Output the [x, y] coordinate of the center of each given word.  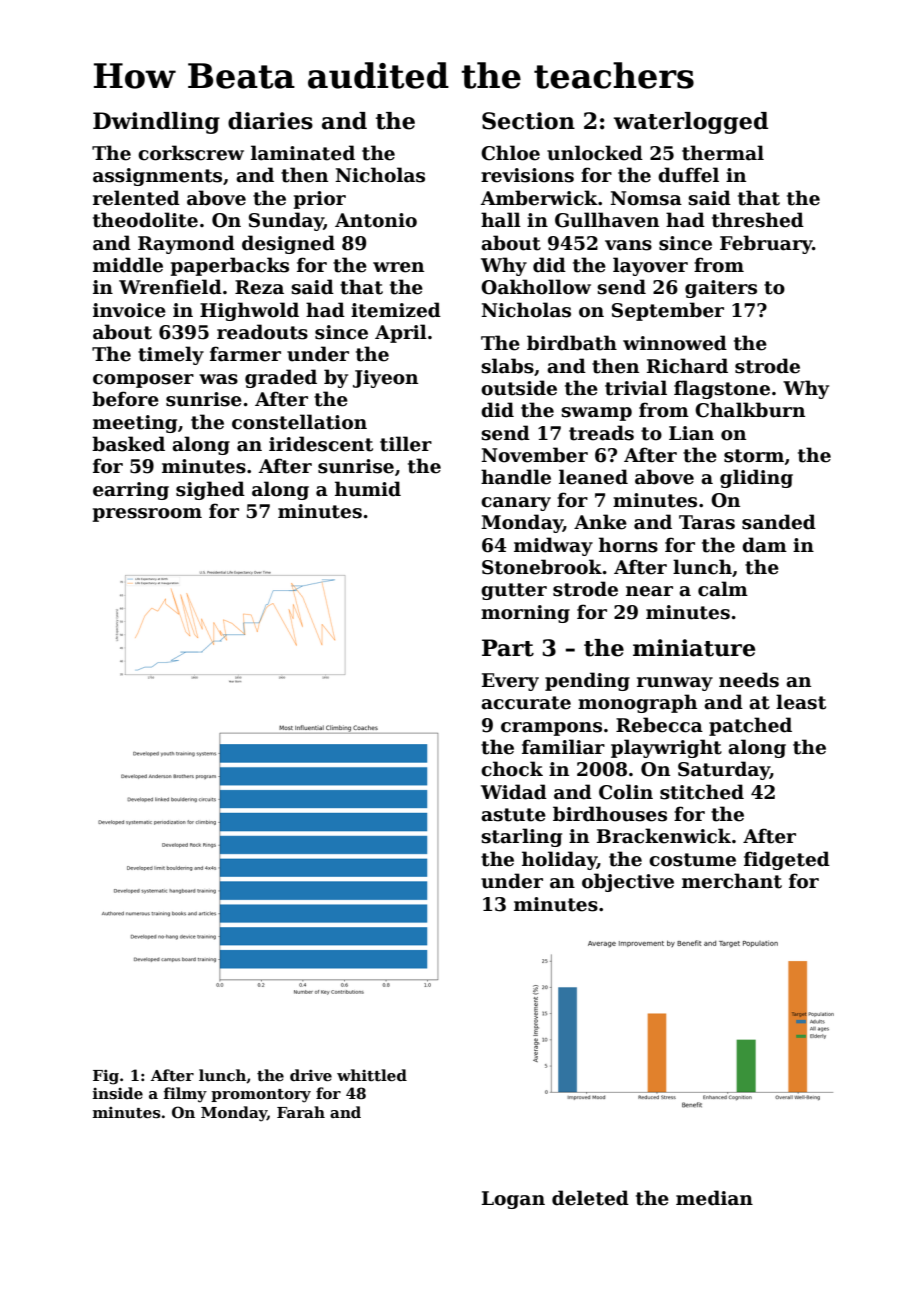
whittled [372, 1075]
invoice [129, 310]
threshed [758, 220]
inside [118, 1093]
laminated [303, 153]
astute [513, 815]
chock [512, 769]
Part [508, 648]
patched [750, 726]
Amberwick [539, 198]
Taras [707, 522]
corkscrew [191, 153]
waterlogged [690, 123]
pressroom [147, 515]
